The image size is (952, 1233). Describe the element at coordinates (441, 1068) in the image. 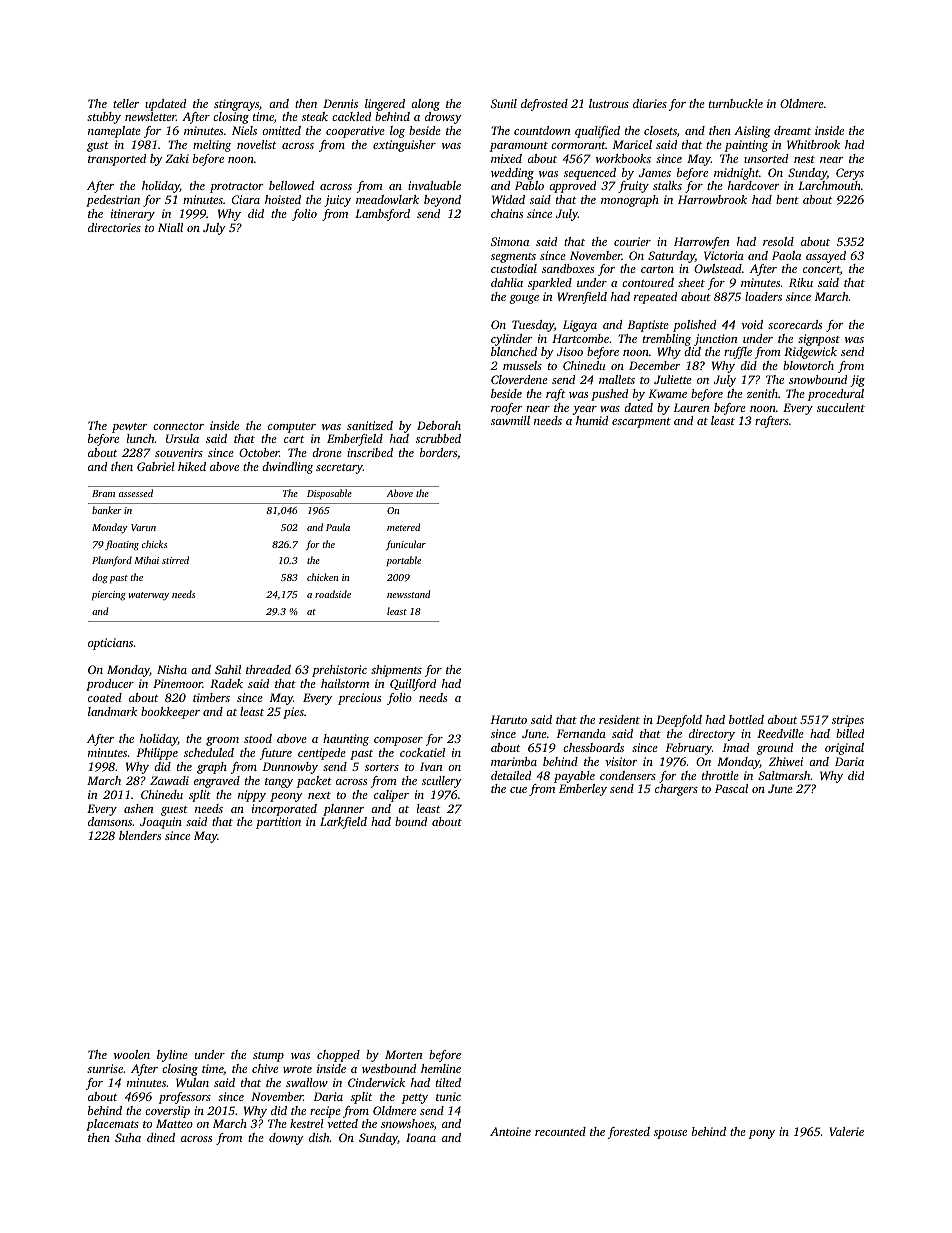

I see `hemline` at that location.
